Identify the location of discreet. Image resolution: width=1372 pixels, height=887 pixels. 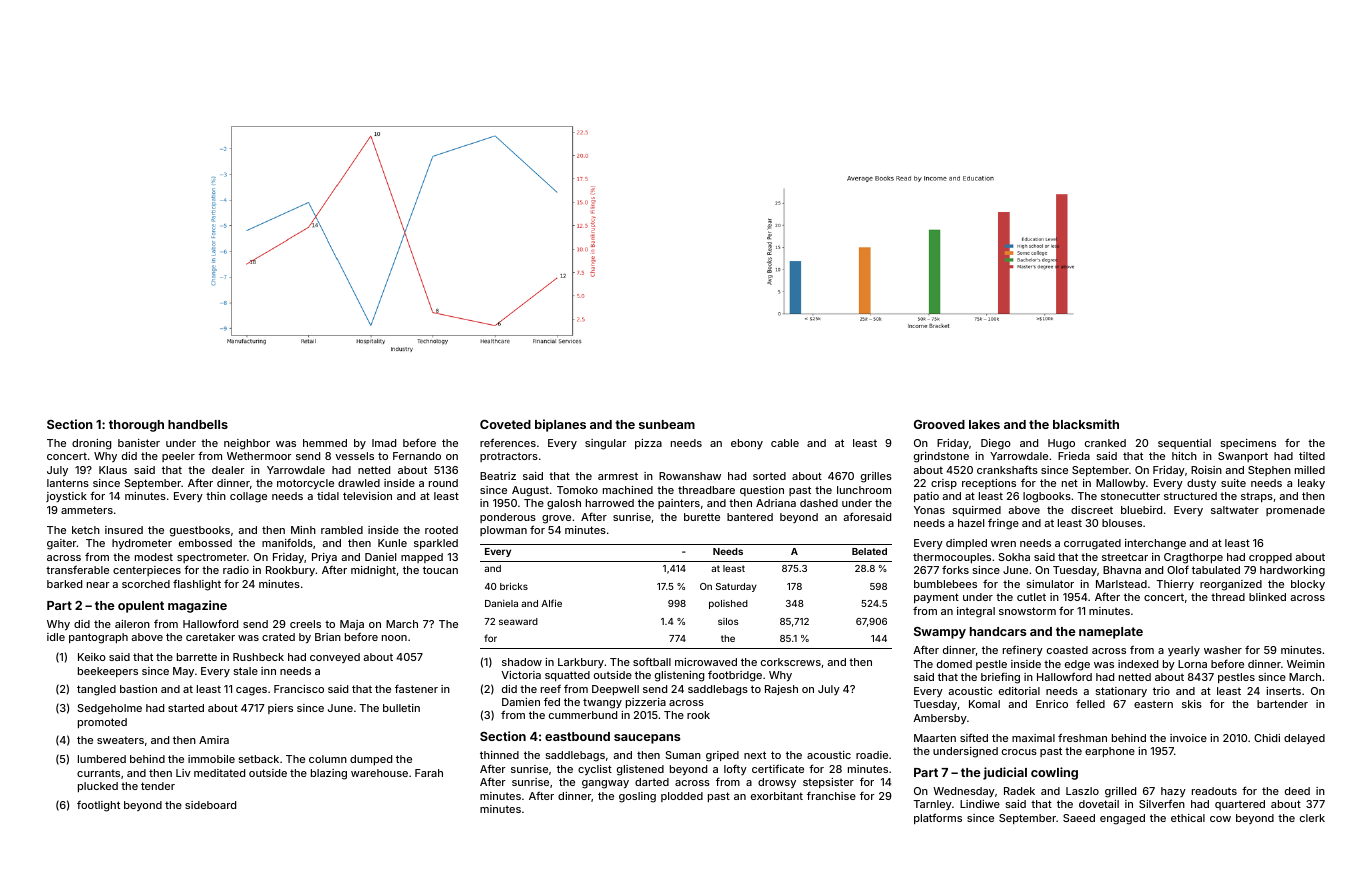
(1092, 510).
